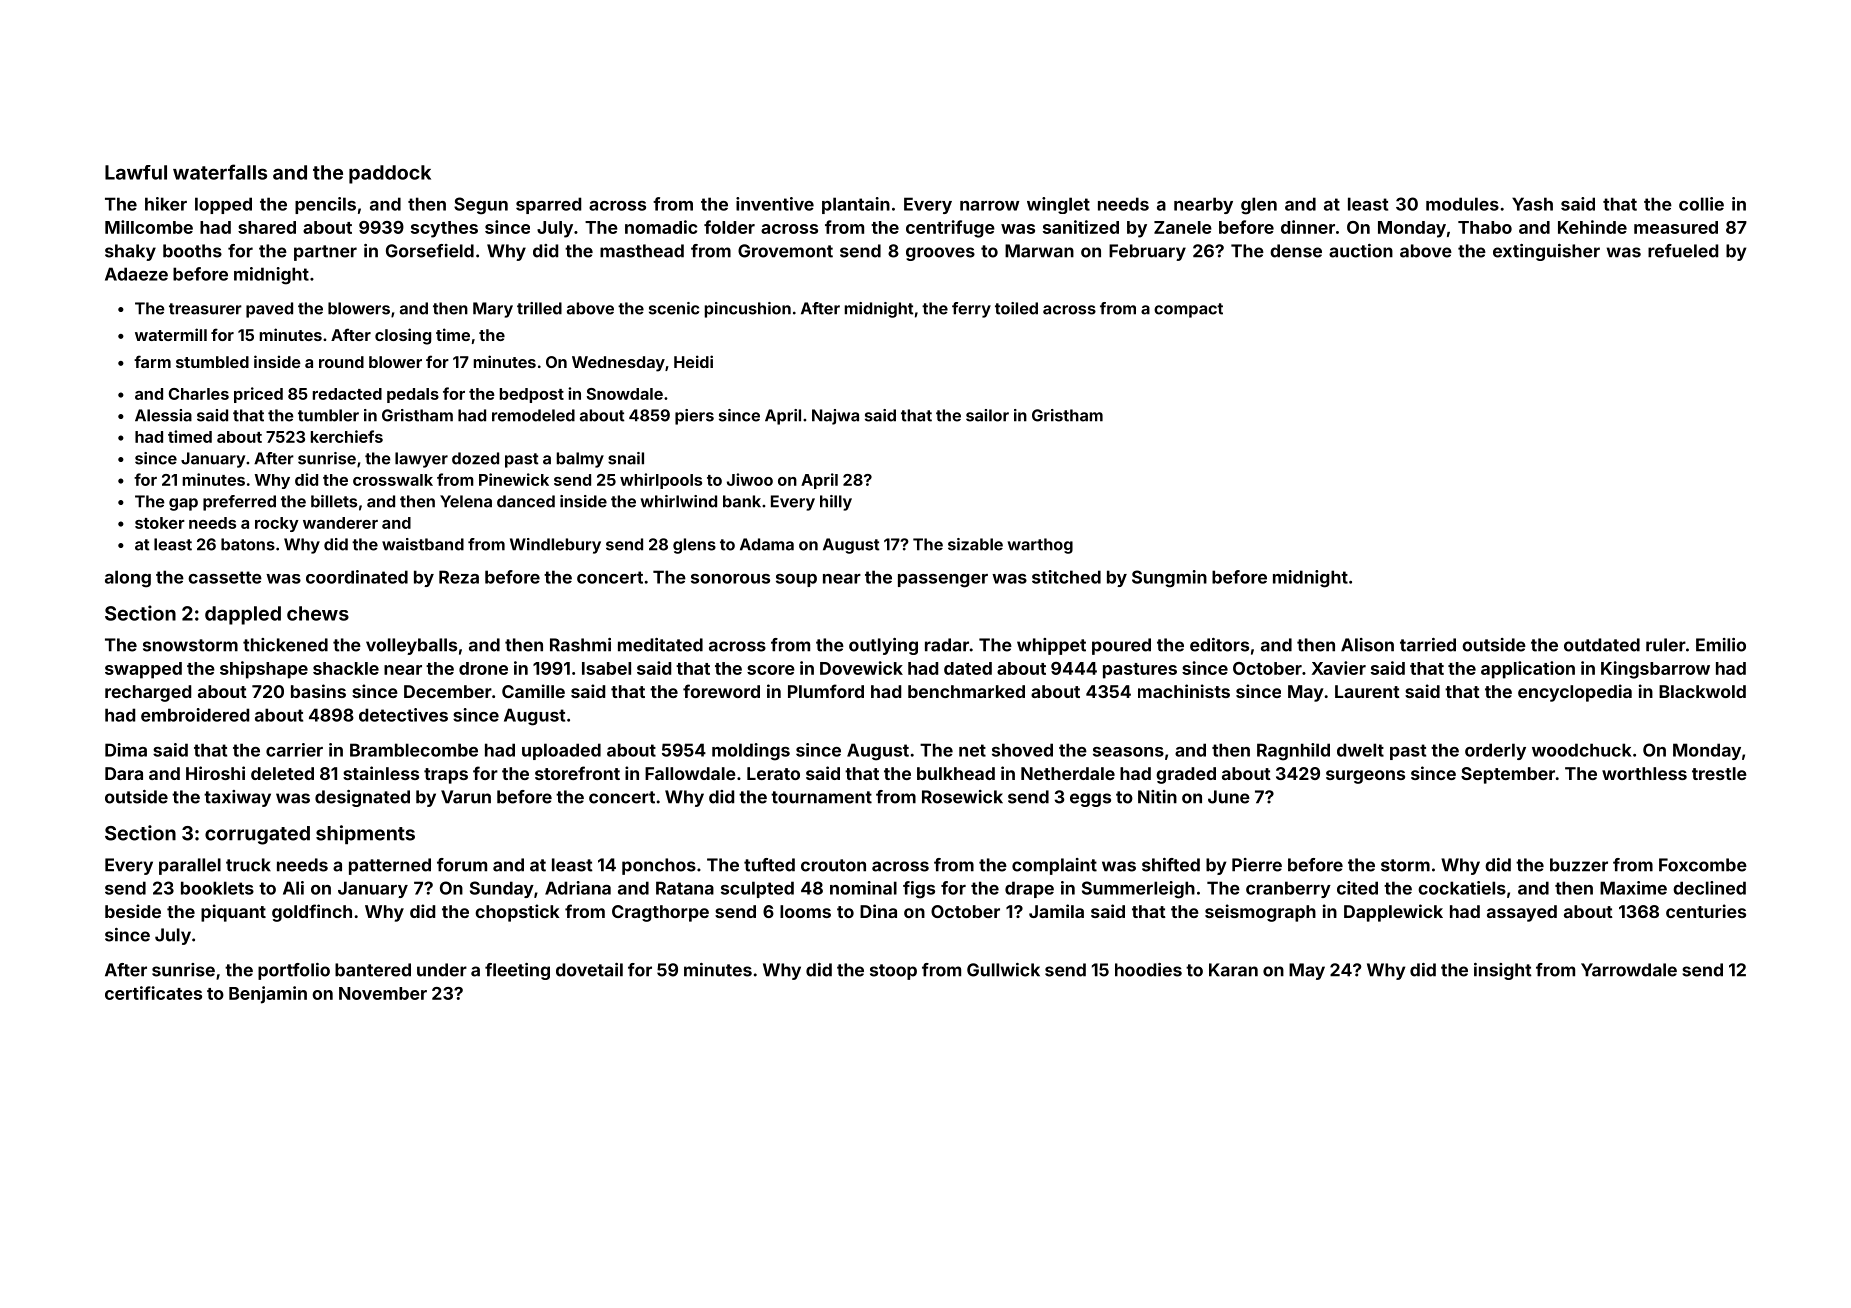  I want to click on refueled, so click(1683, 251).
